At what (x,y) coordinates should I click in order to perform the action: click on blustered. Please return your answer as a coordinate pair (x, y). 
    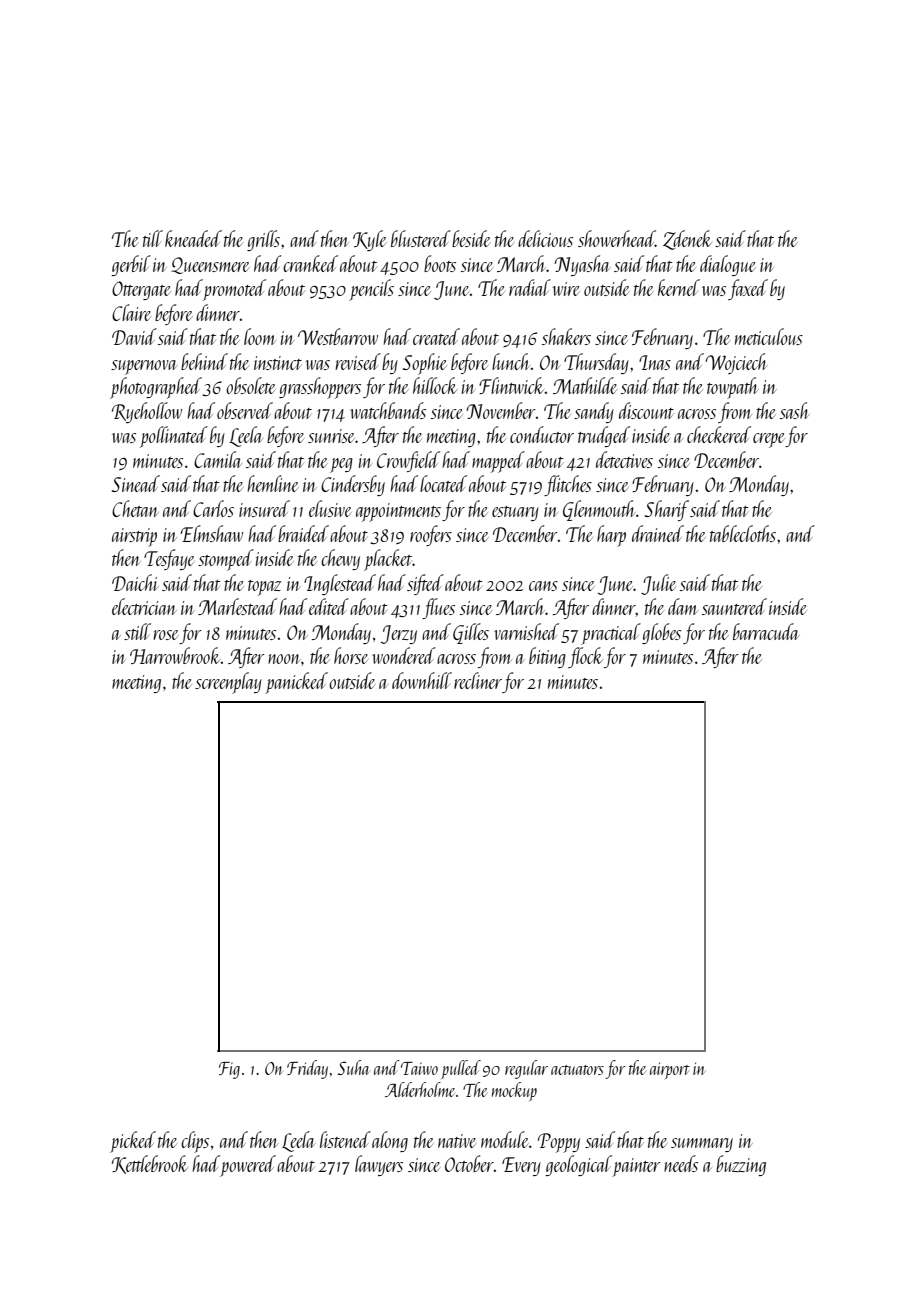
    Looking at the image, I should click on (421, 238).
